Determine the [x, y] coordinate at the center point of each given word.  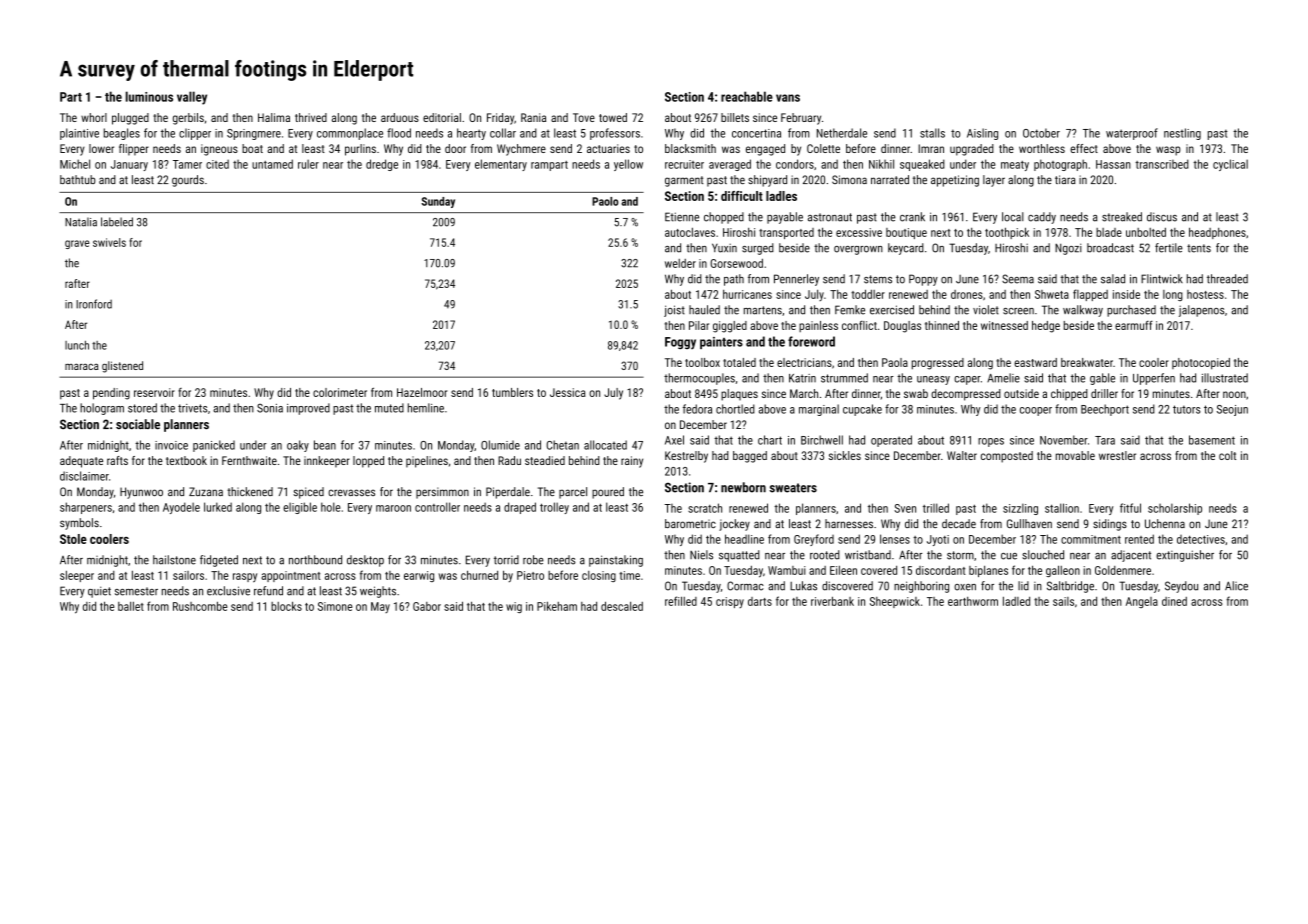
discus [1162, 217]
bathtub [78, 179]
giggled [730, 327]
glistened [122, 367]
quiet [99, 592]
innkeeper [327, 462]
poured [608, 493]
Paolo [605, 201]
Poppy [923, 280]
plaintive [79, 134]
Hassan [1113, 164]
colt [1227, 455]
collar [503, 133]
